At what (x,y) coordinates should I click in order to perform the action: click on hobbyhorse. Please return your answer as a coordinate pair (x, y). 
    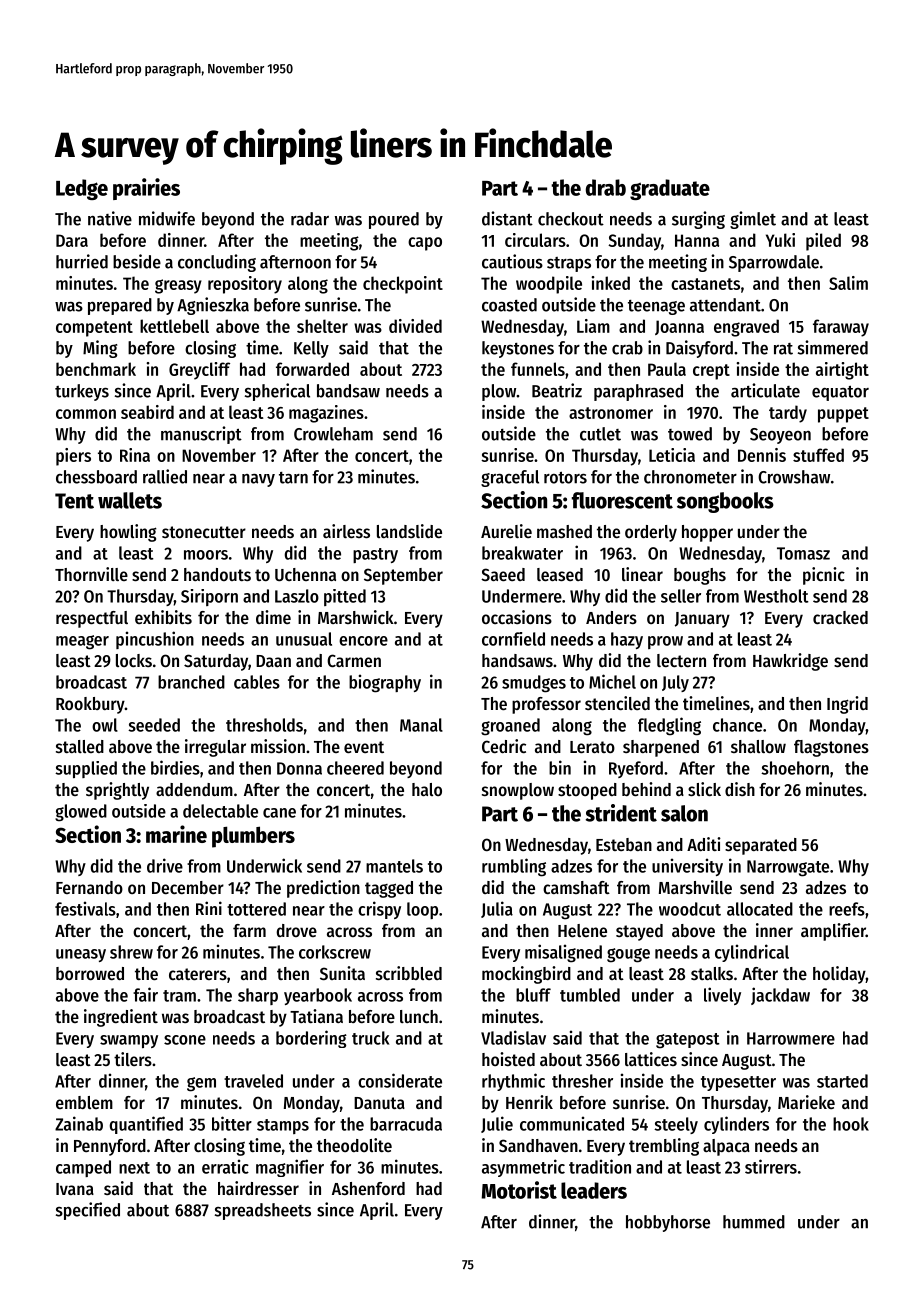
    Looking at the image, I should click on (668, 1223).
